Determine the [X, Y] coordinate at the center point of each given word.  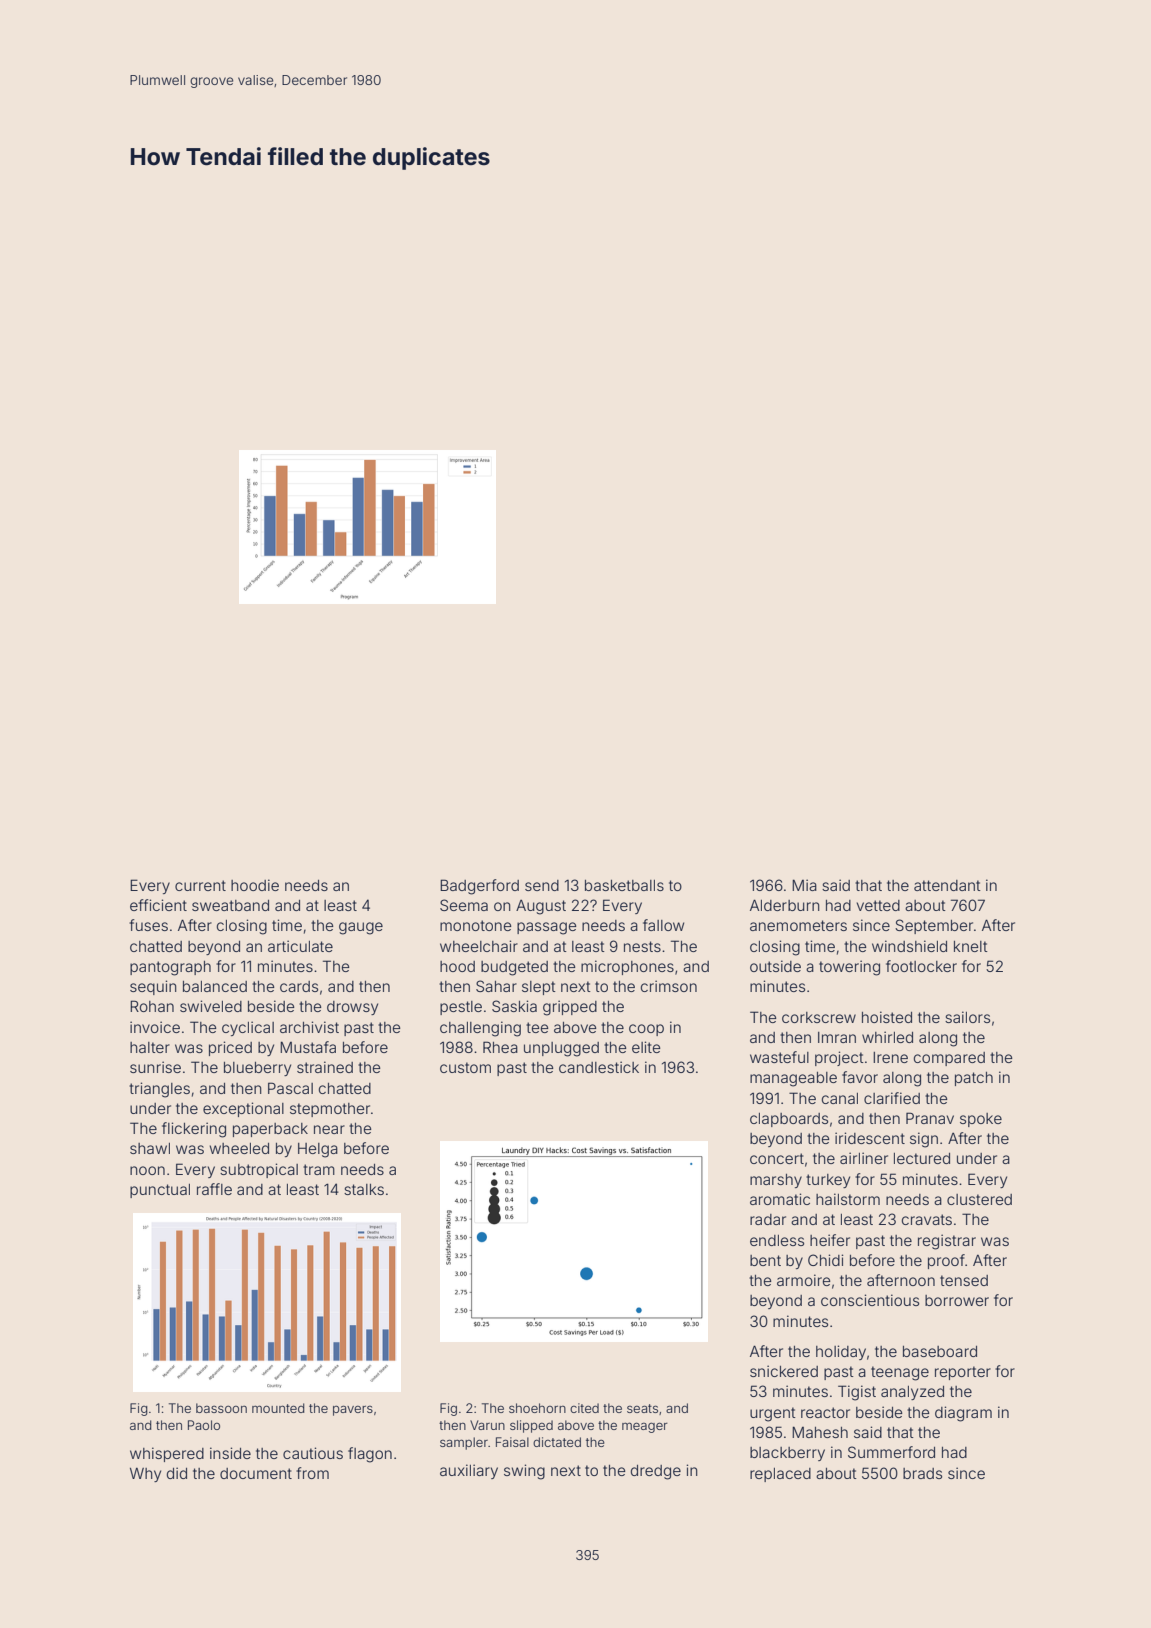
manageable [793, 1079]
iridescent [870, 1138]
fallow [663, 925]
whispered [167, 1454]
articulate [300, 946]
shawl [150, 1148]
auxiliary [469, 1471]
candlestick [599, 1067]
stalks [364, 1189]
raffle [214, 1189]
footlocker [921, 966]
